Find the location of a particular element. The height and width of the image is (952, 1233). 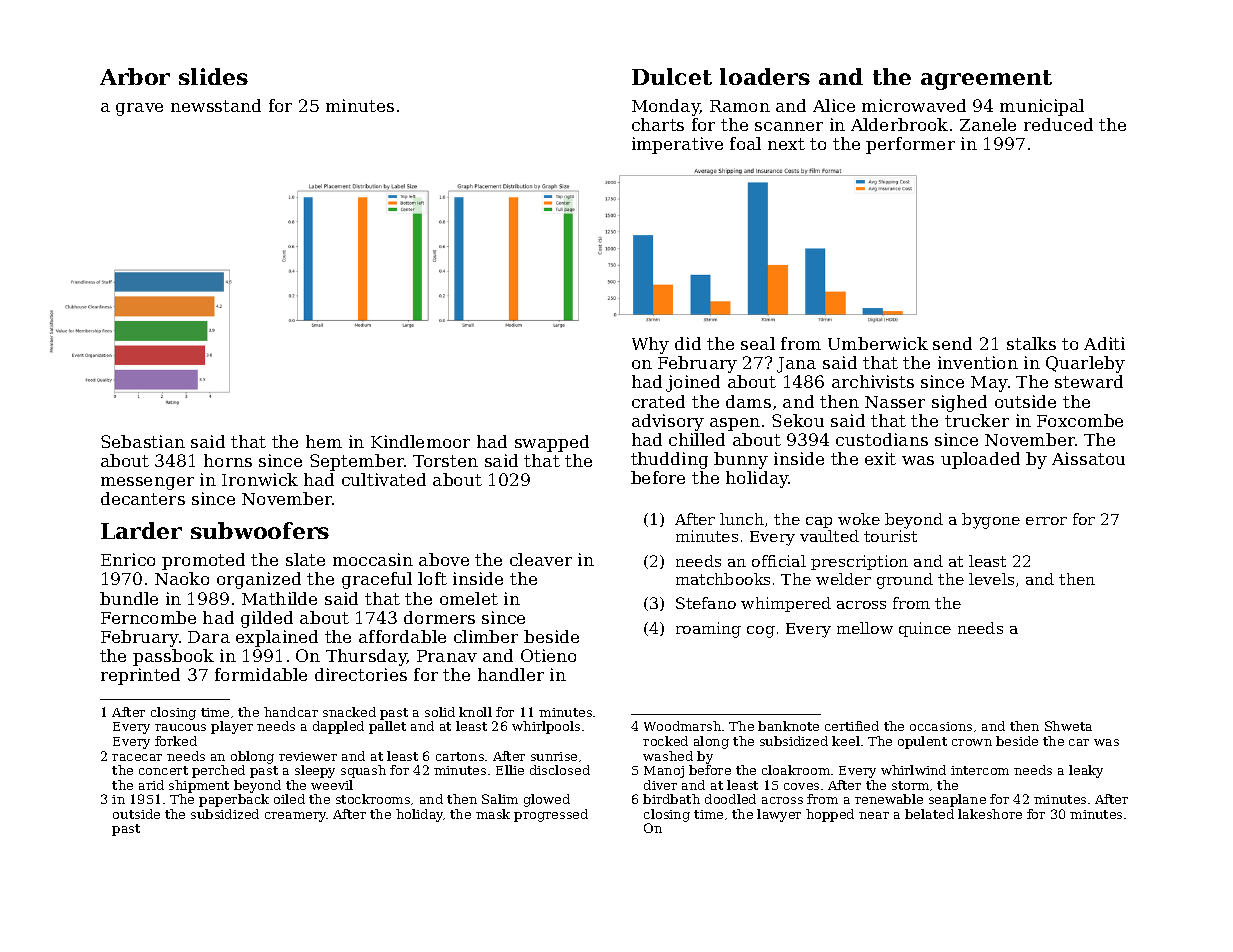

reprinted is located at coordinates (140, 676).
